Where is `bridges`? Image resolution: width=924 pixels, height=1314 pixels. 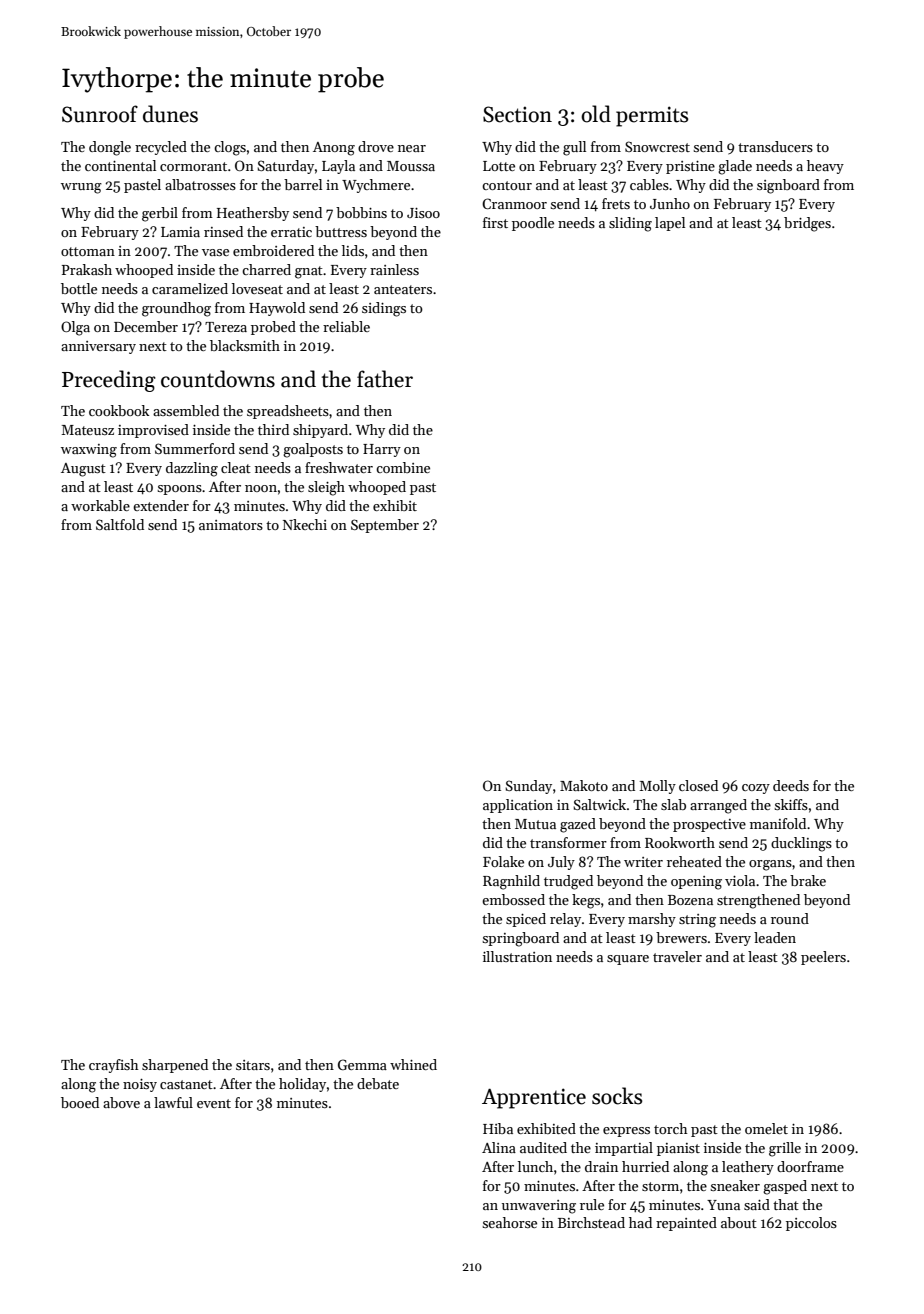 bridges is located at coordinates (807, 224).
